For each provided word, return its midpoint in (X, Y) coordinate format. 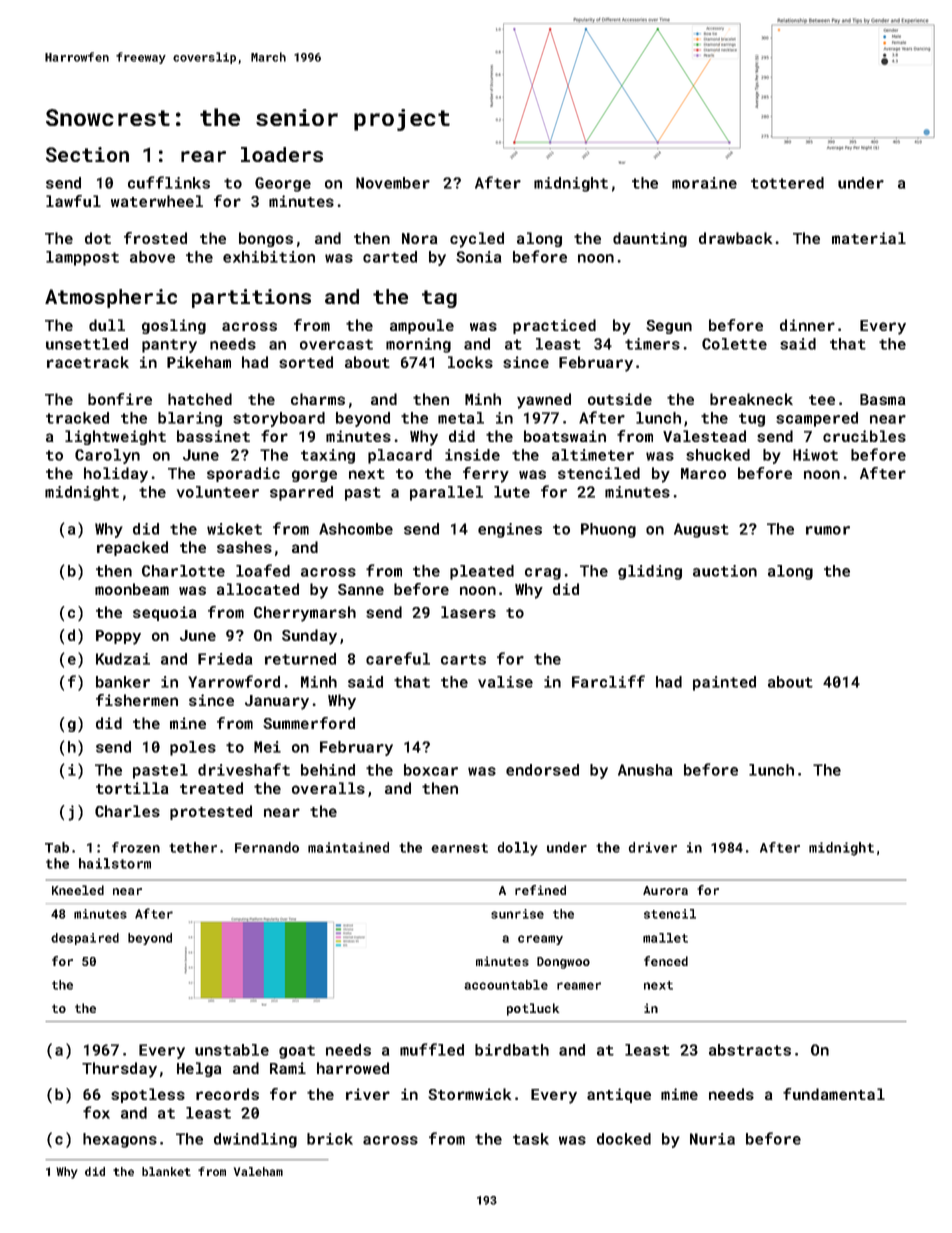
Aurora (665, 890)
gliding (650, 572)
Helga (199, 1069)
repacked (132, 548)
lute (512, 492)
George (283, 184)
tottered (787, 183)
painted (724, 683)
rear (203, 156)
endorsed (542, 770)
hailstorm (115, 863)
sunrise (517, 914)
